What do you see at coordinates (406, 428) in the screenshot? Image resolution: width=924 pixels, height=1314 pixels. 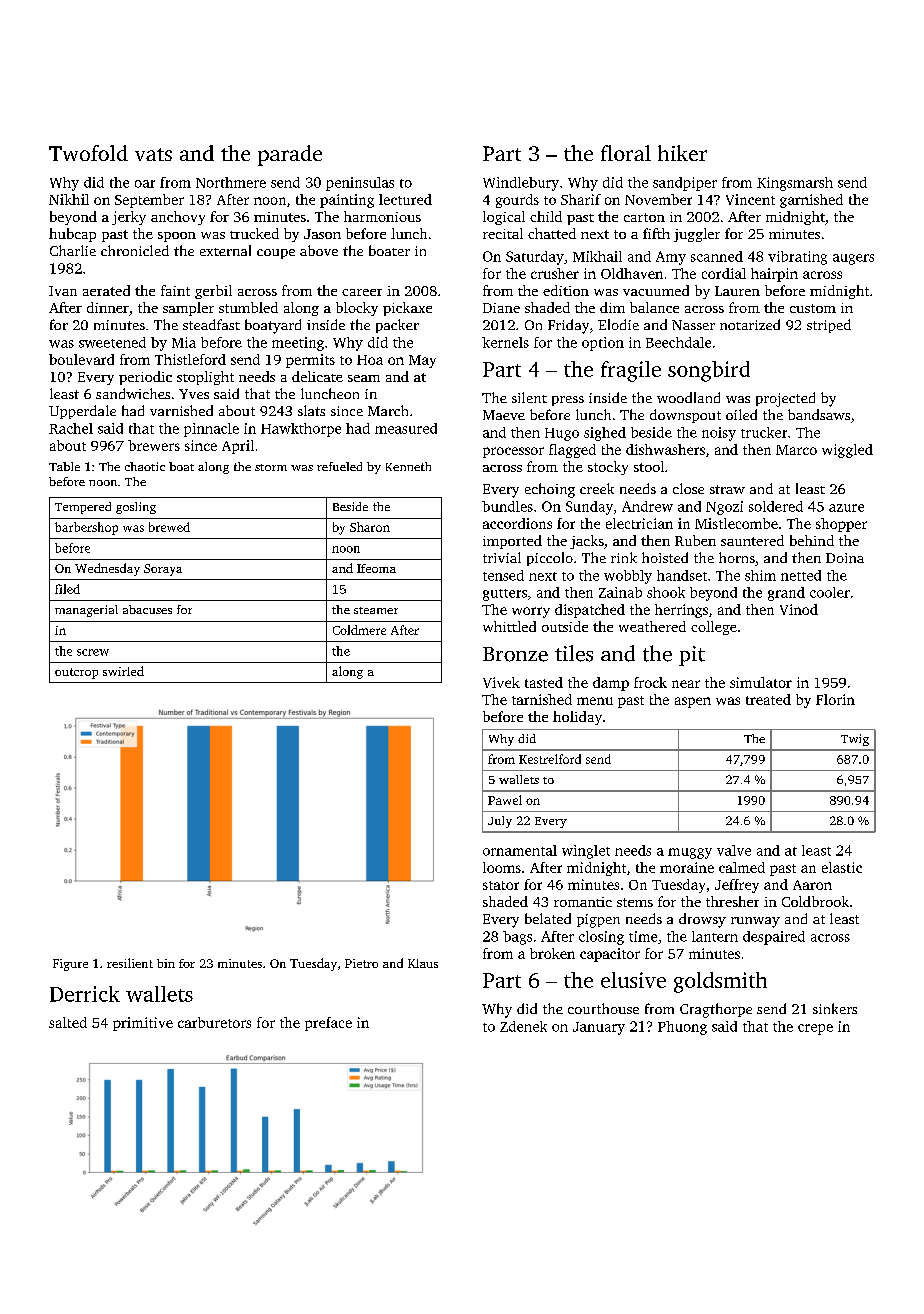 I see `measured` at bounding box center [406, 428].
